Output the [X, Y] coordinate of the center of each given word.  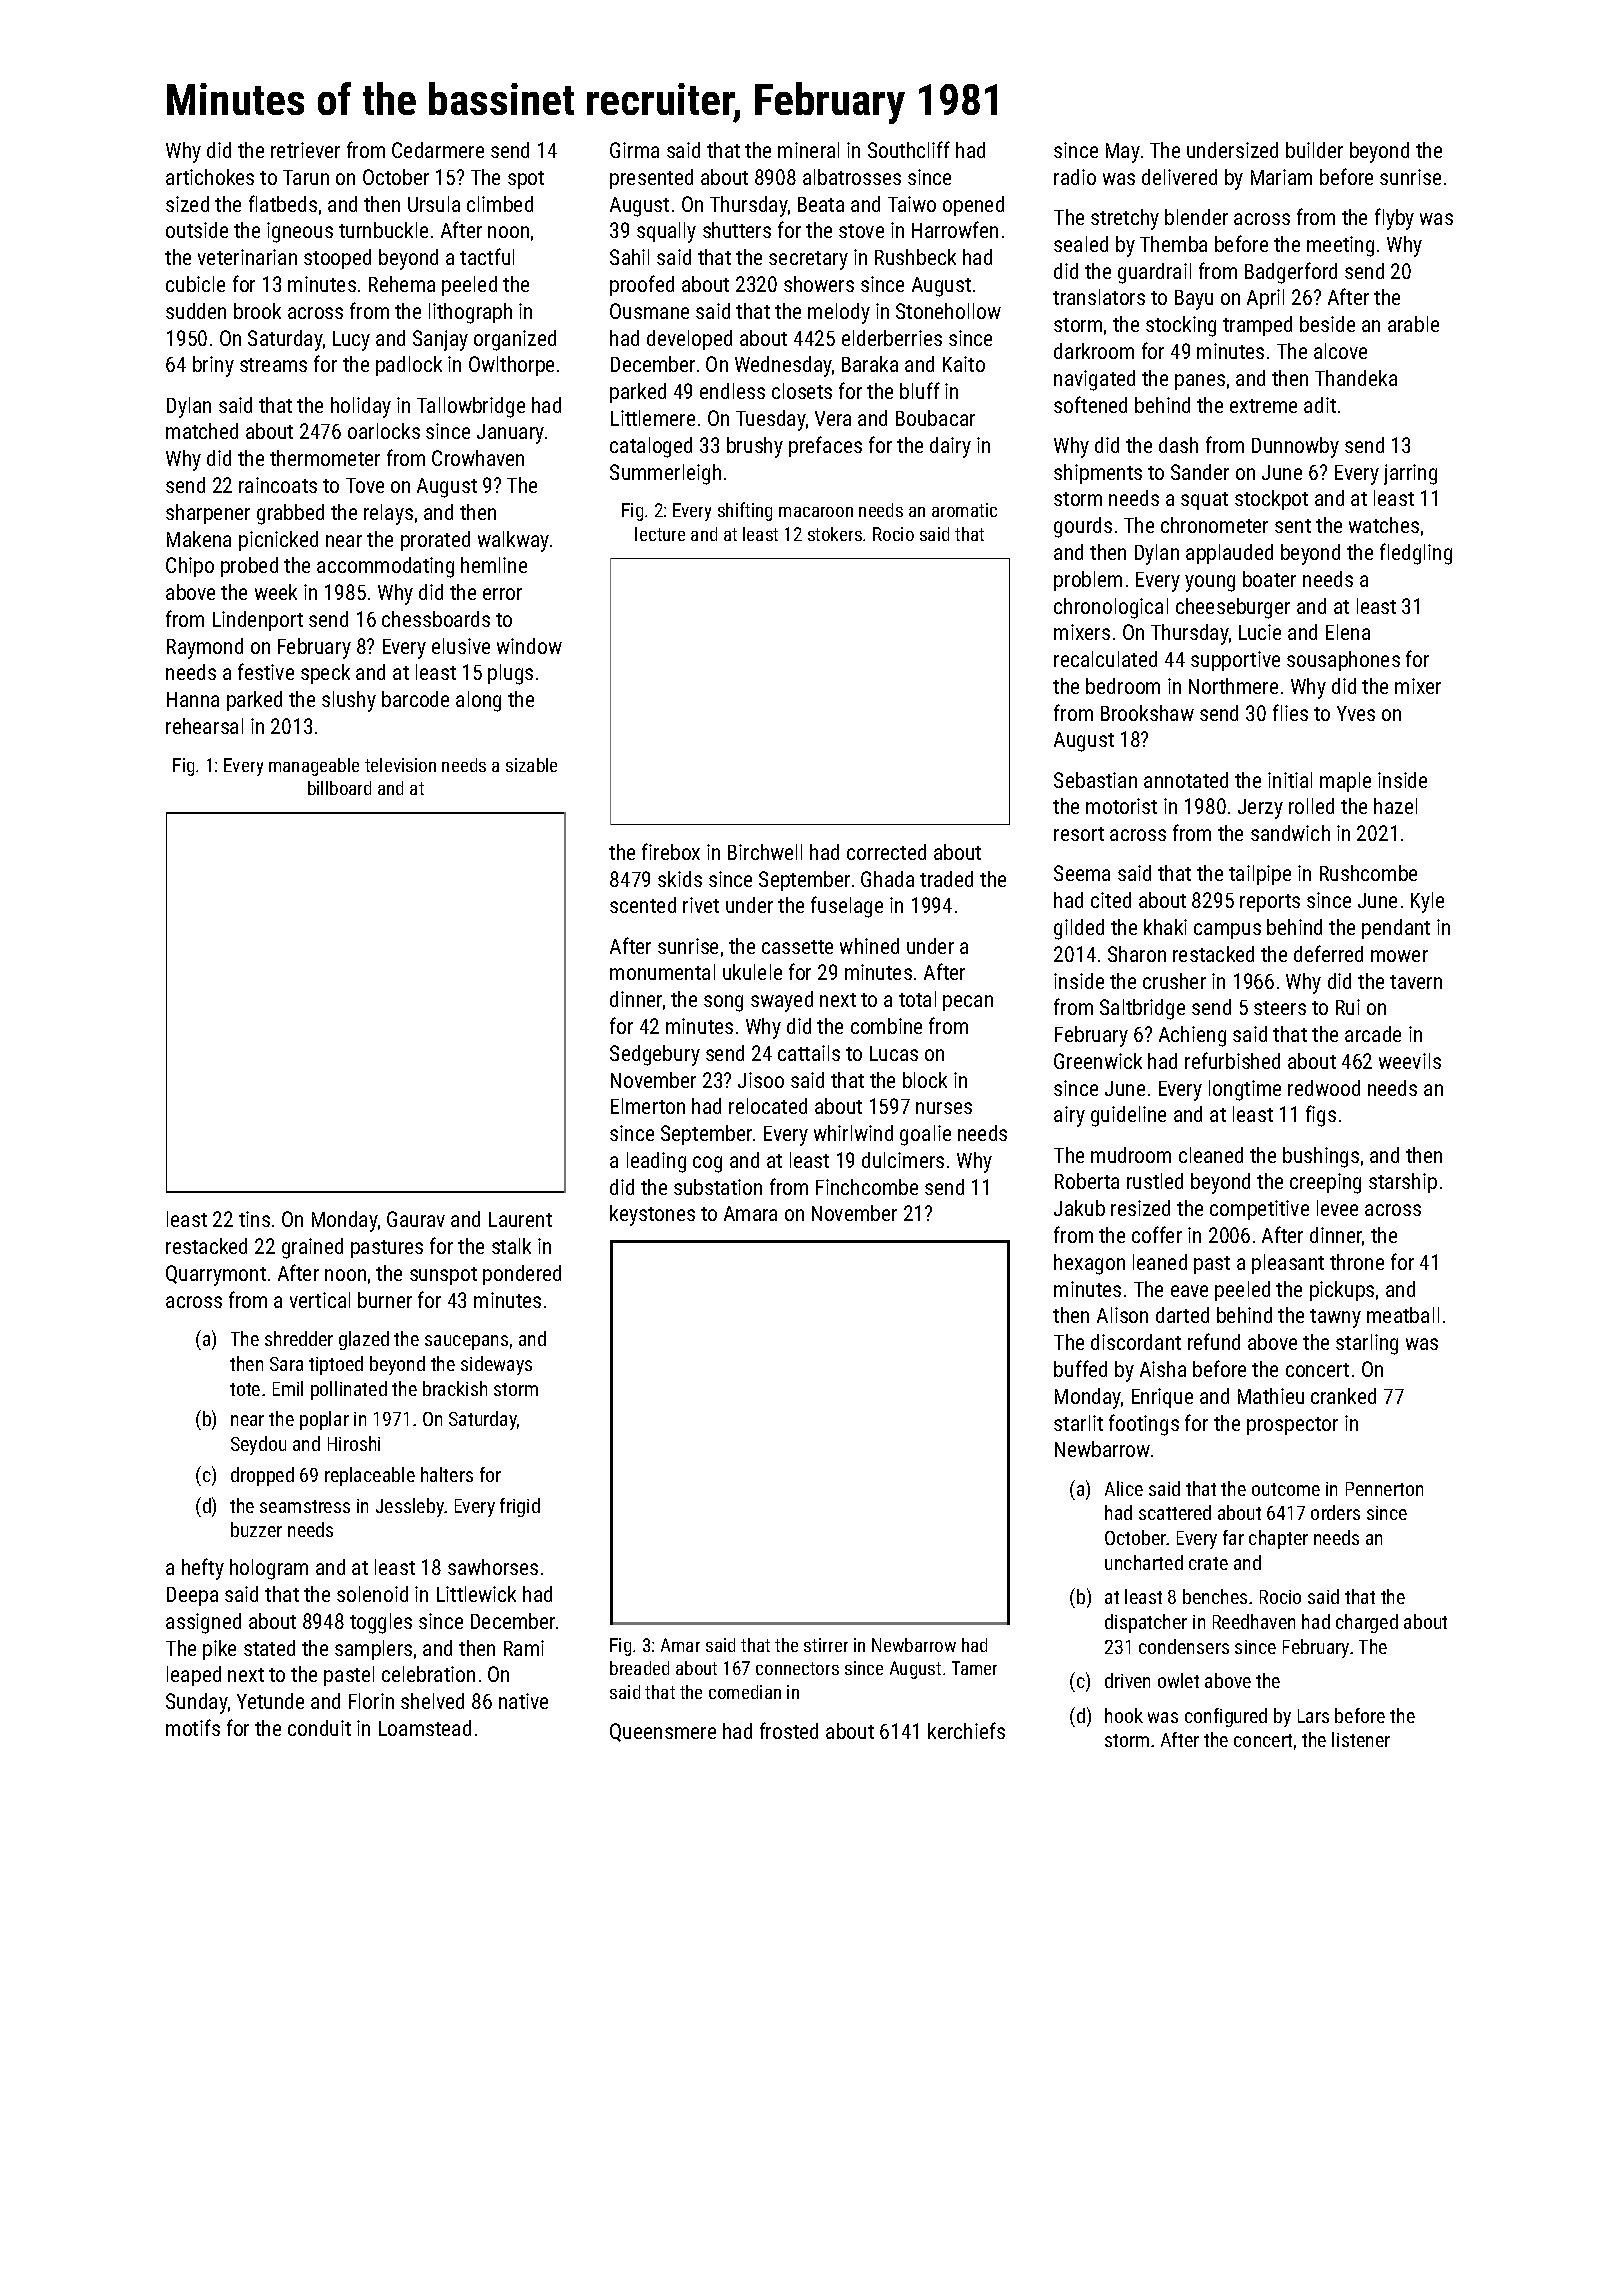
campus [1227, 931]
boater [1269, 579]
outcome [1286, 1489]
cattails [809, 1053]
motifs [193, 1727]
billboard [339, 788]
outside [197, 230]
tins [254, 1219]
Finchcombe [867, 1187]
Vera [833, 418]
